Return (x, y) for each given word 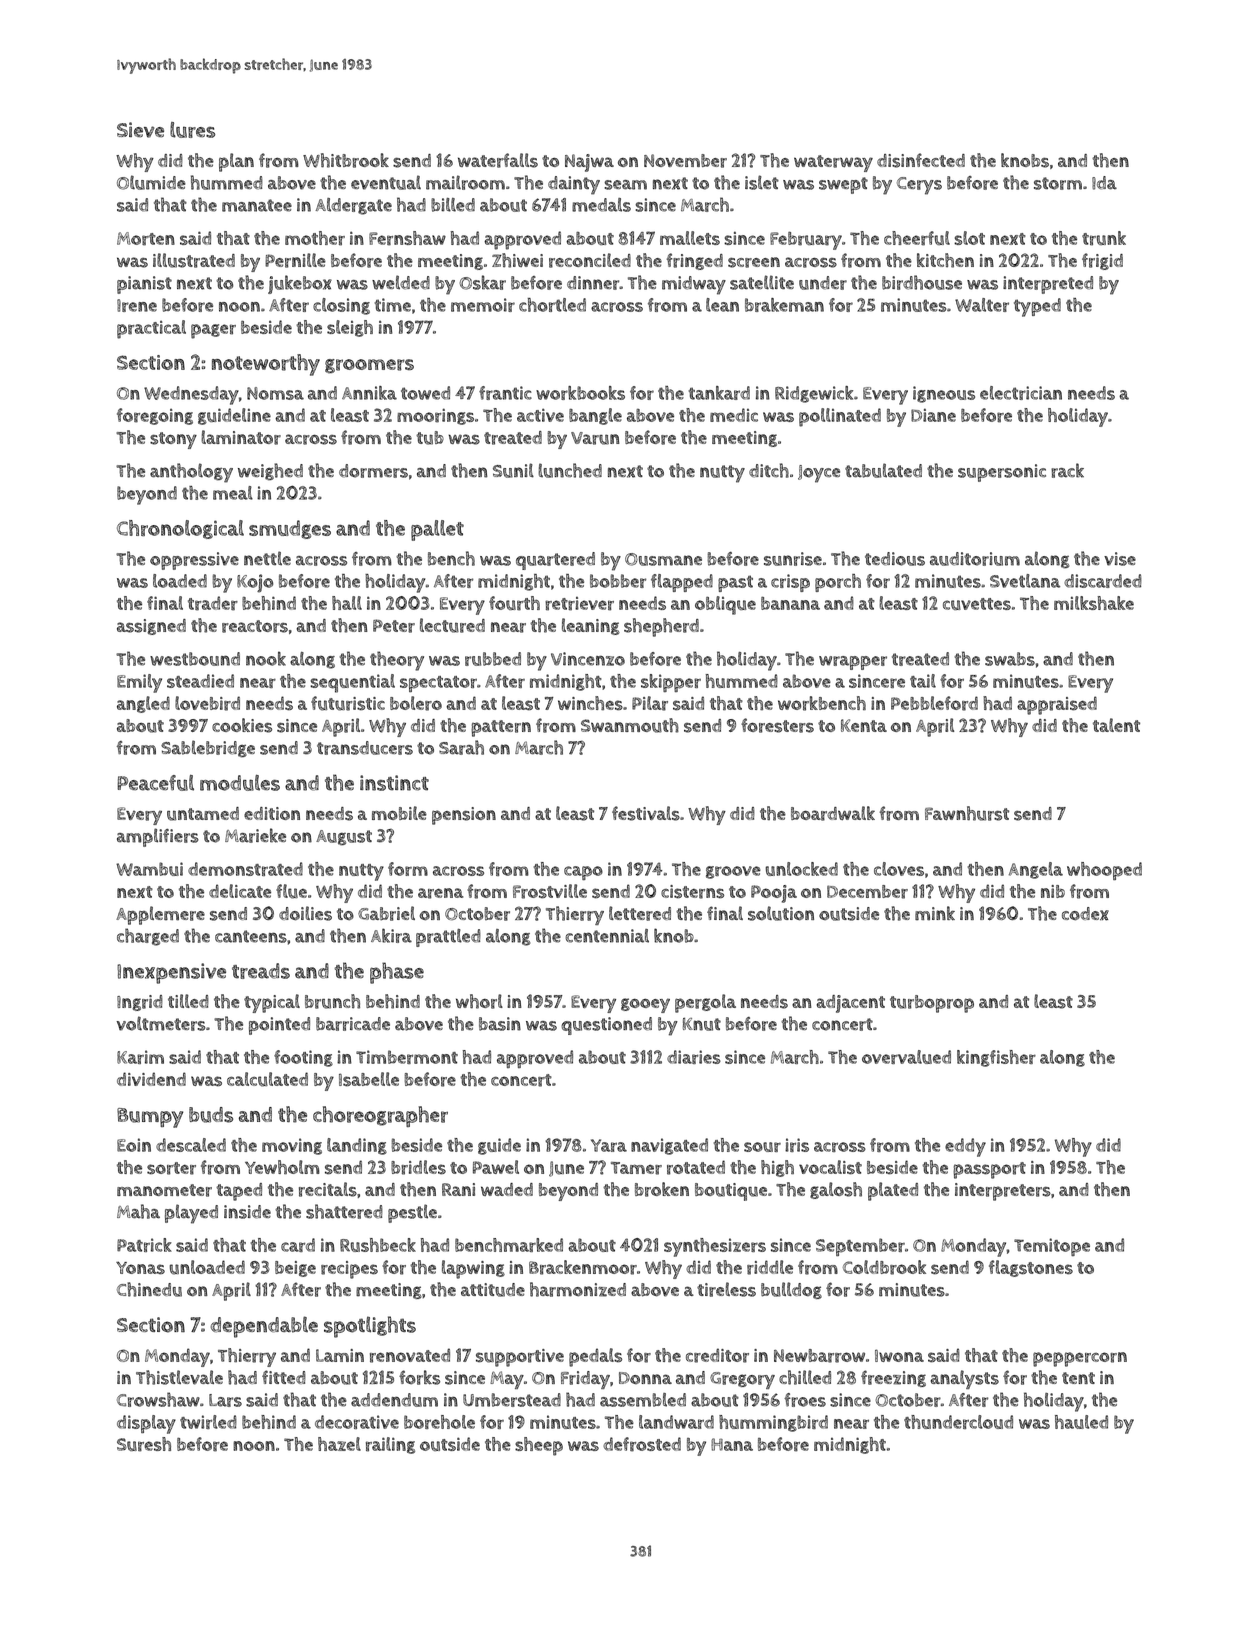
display (146, 1424)
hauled (1081, 1422)
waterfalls (498, 160)
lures (193, 130)
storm (1058, 183)
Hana (732, 1444)
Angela (1036, 870)
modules (240, 783)
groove (733, 872)
